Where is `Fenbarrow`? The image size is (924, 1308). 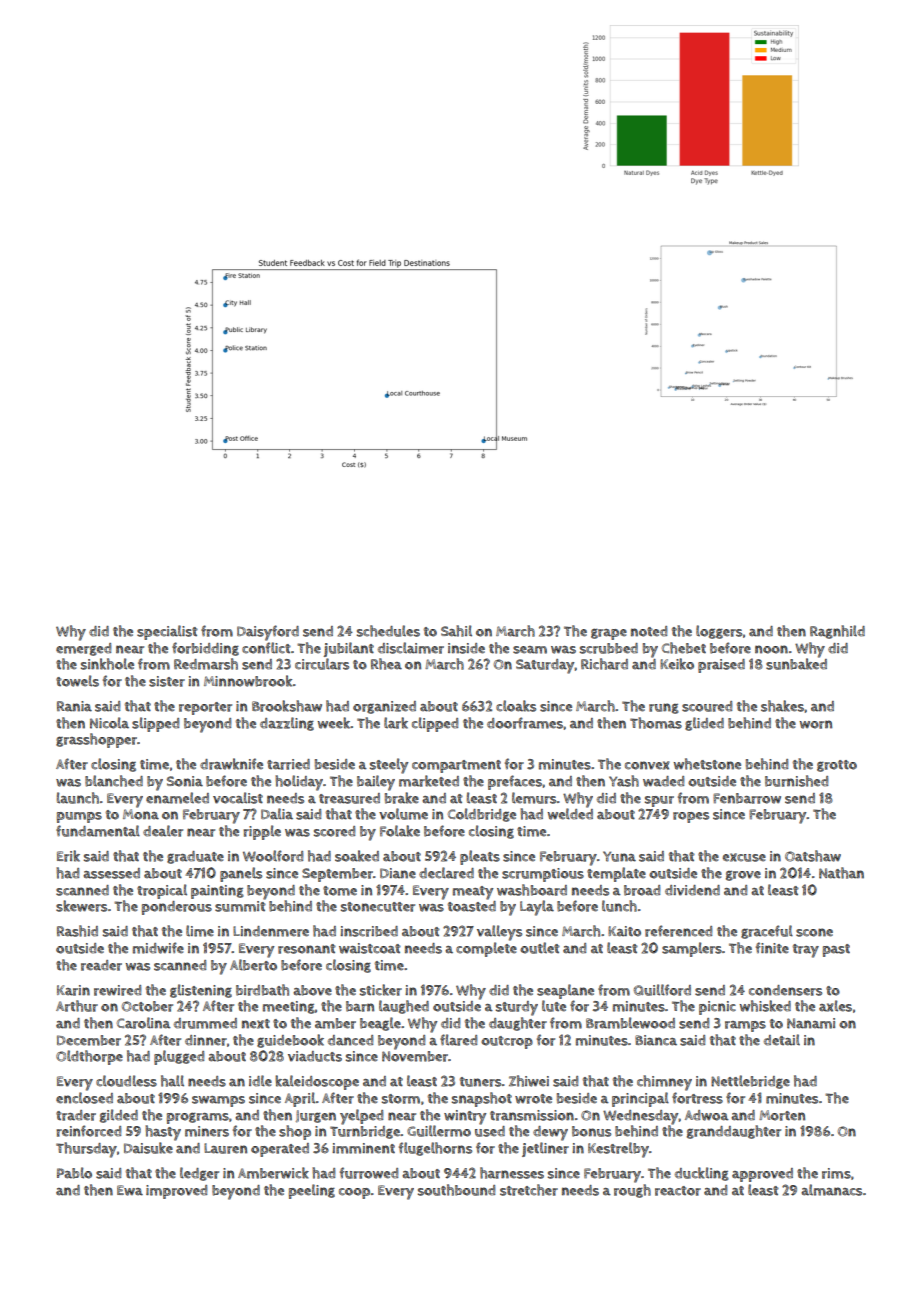 Fenbarrow is located at coordinates (747, 798).
